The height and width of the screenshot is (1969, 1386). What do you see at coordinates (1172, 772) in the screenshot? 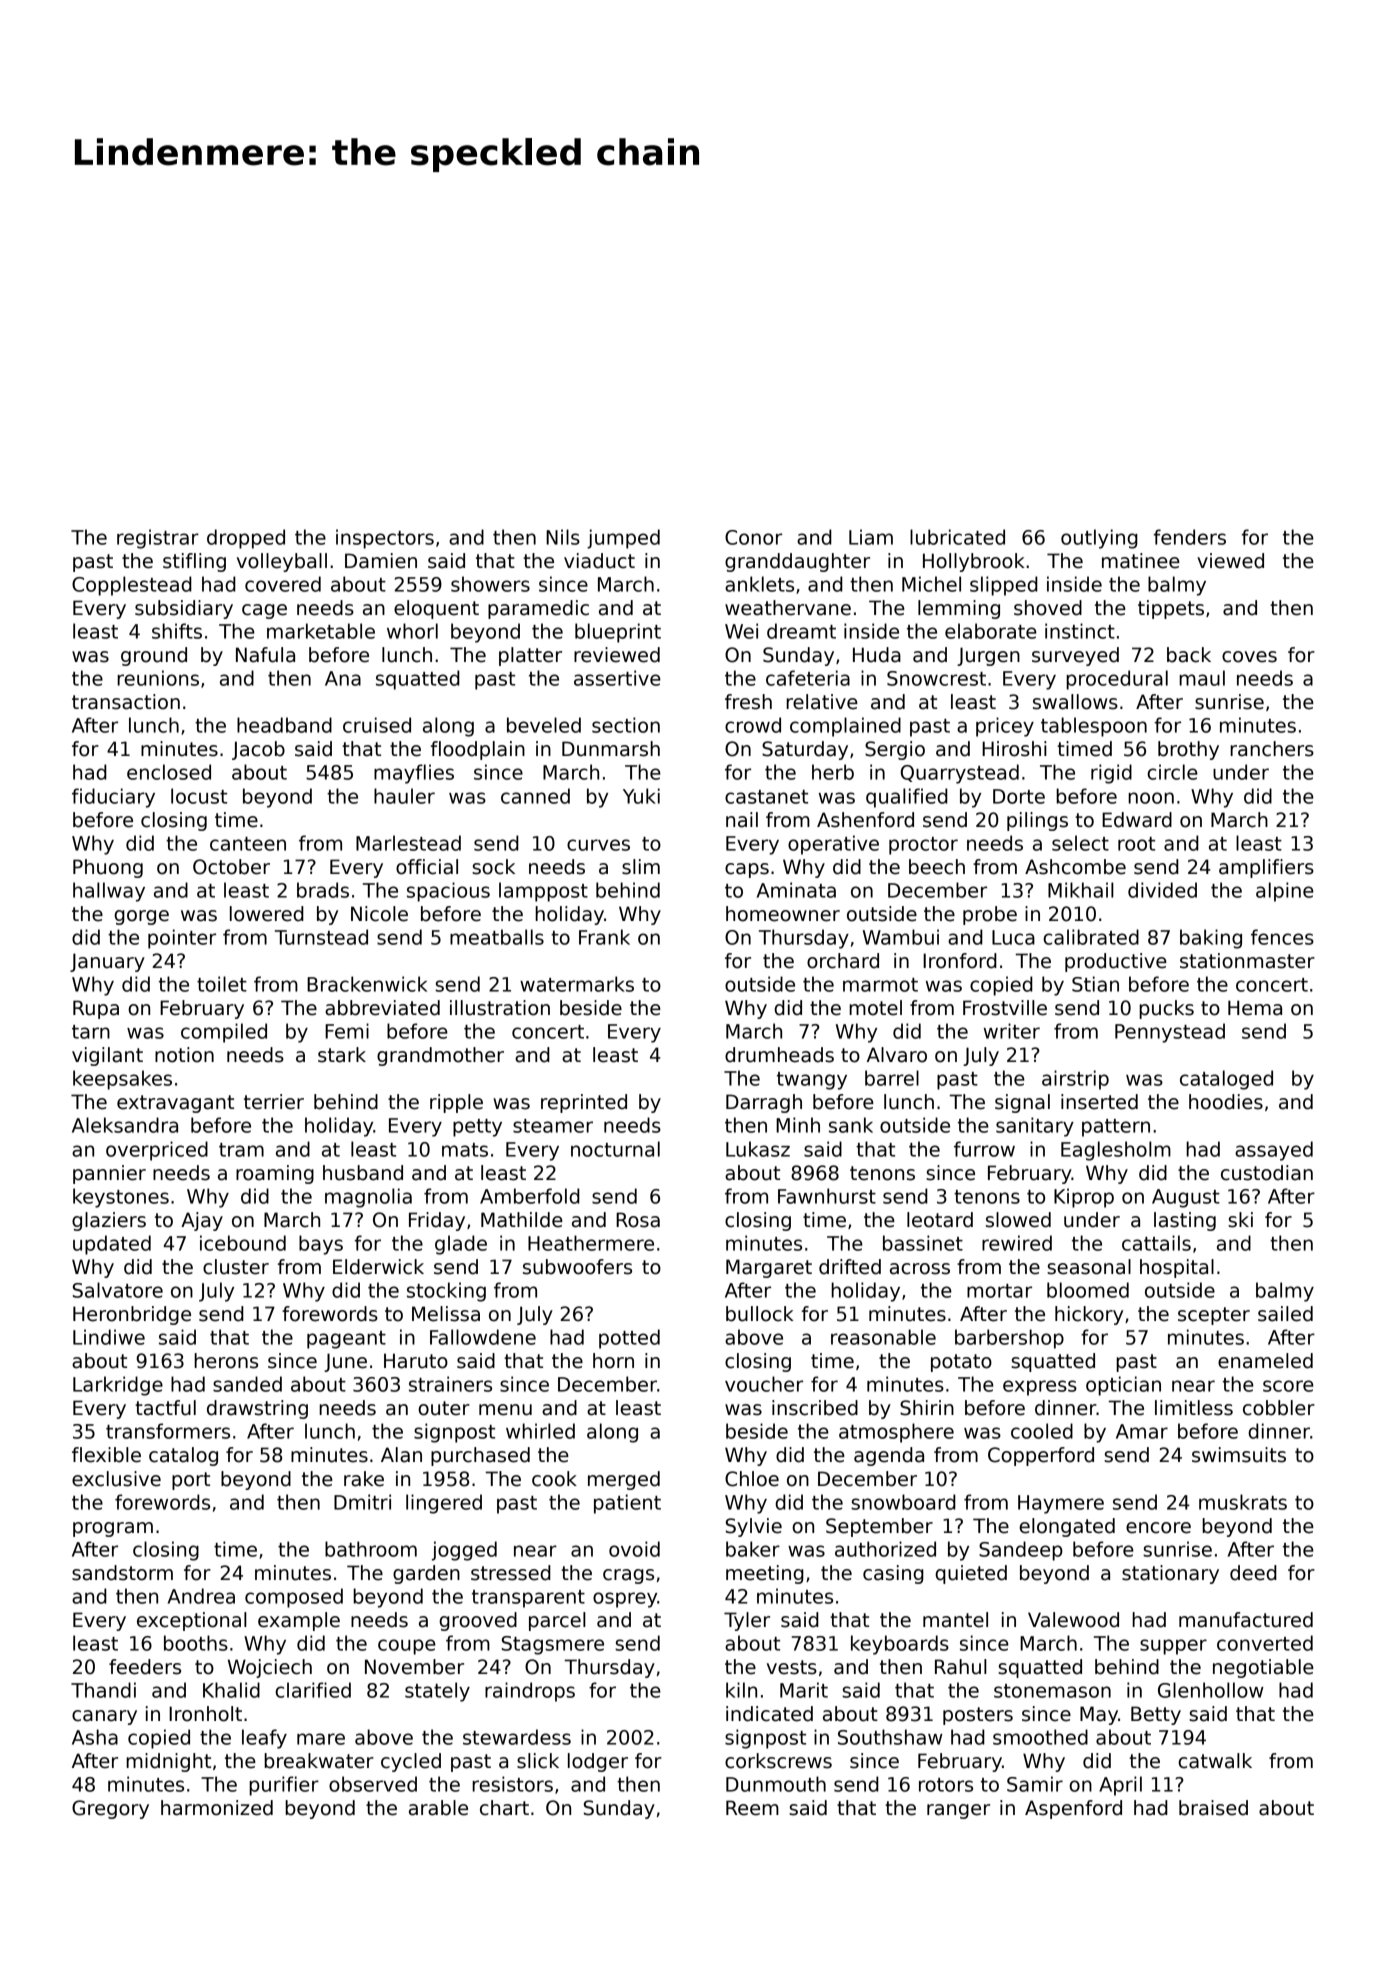
I see `circle` at bounding box center [1172, 772].
